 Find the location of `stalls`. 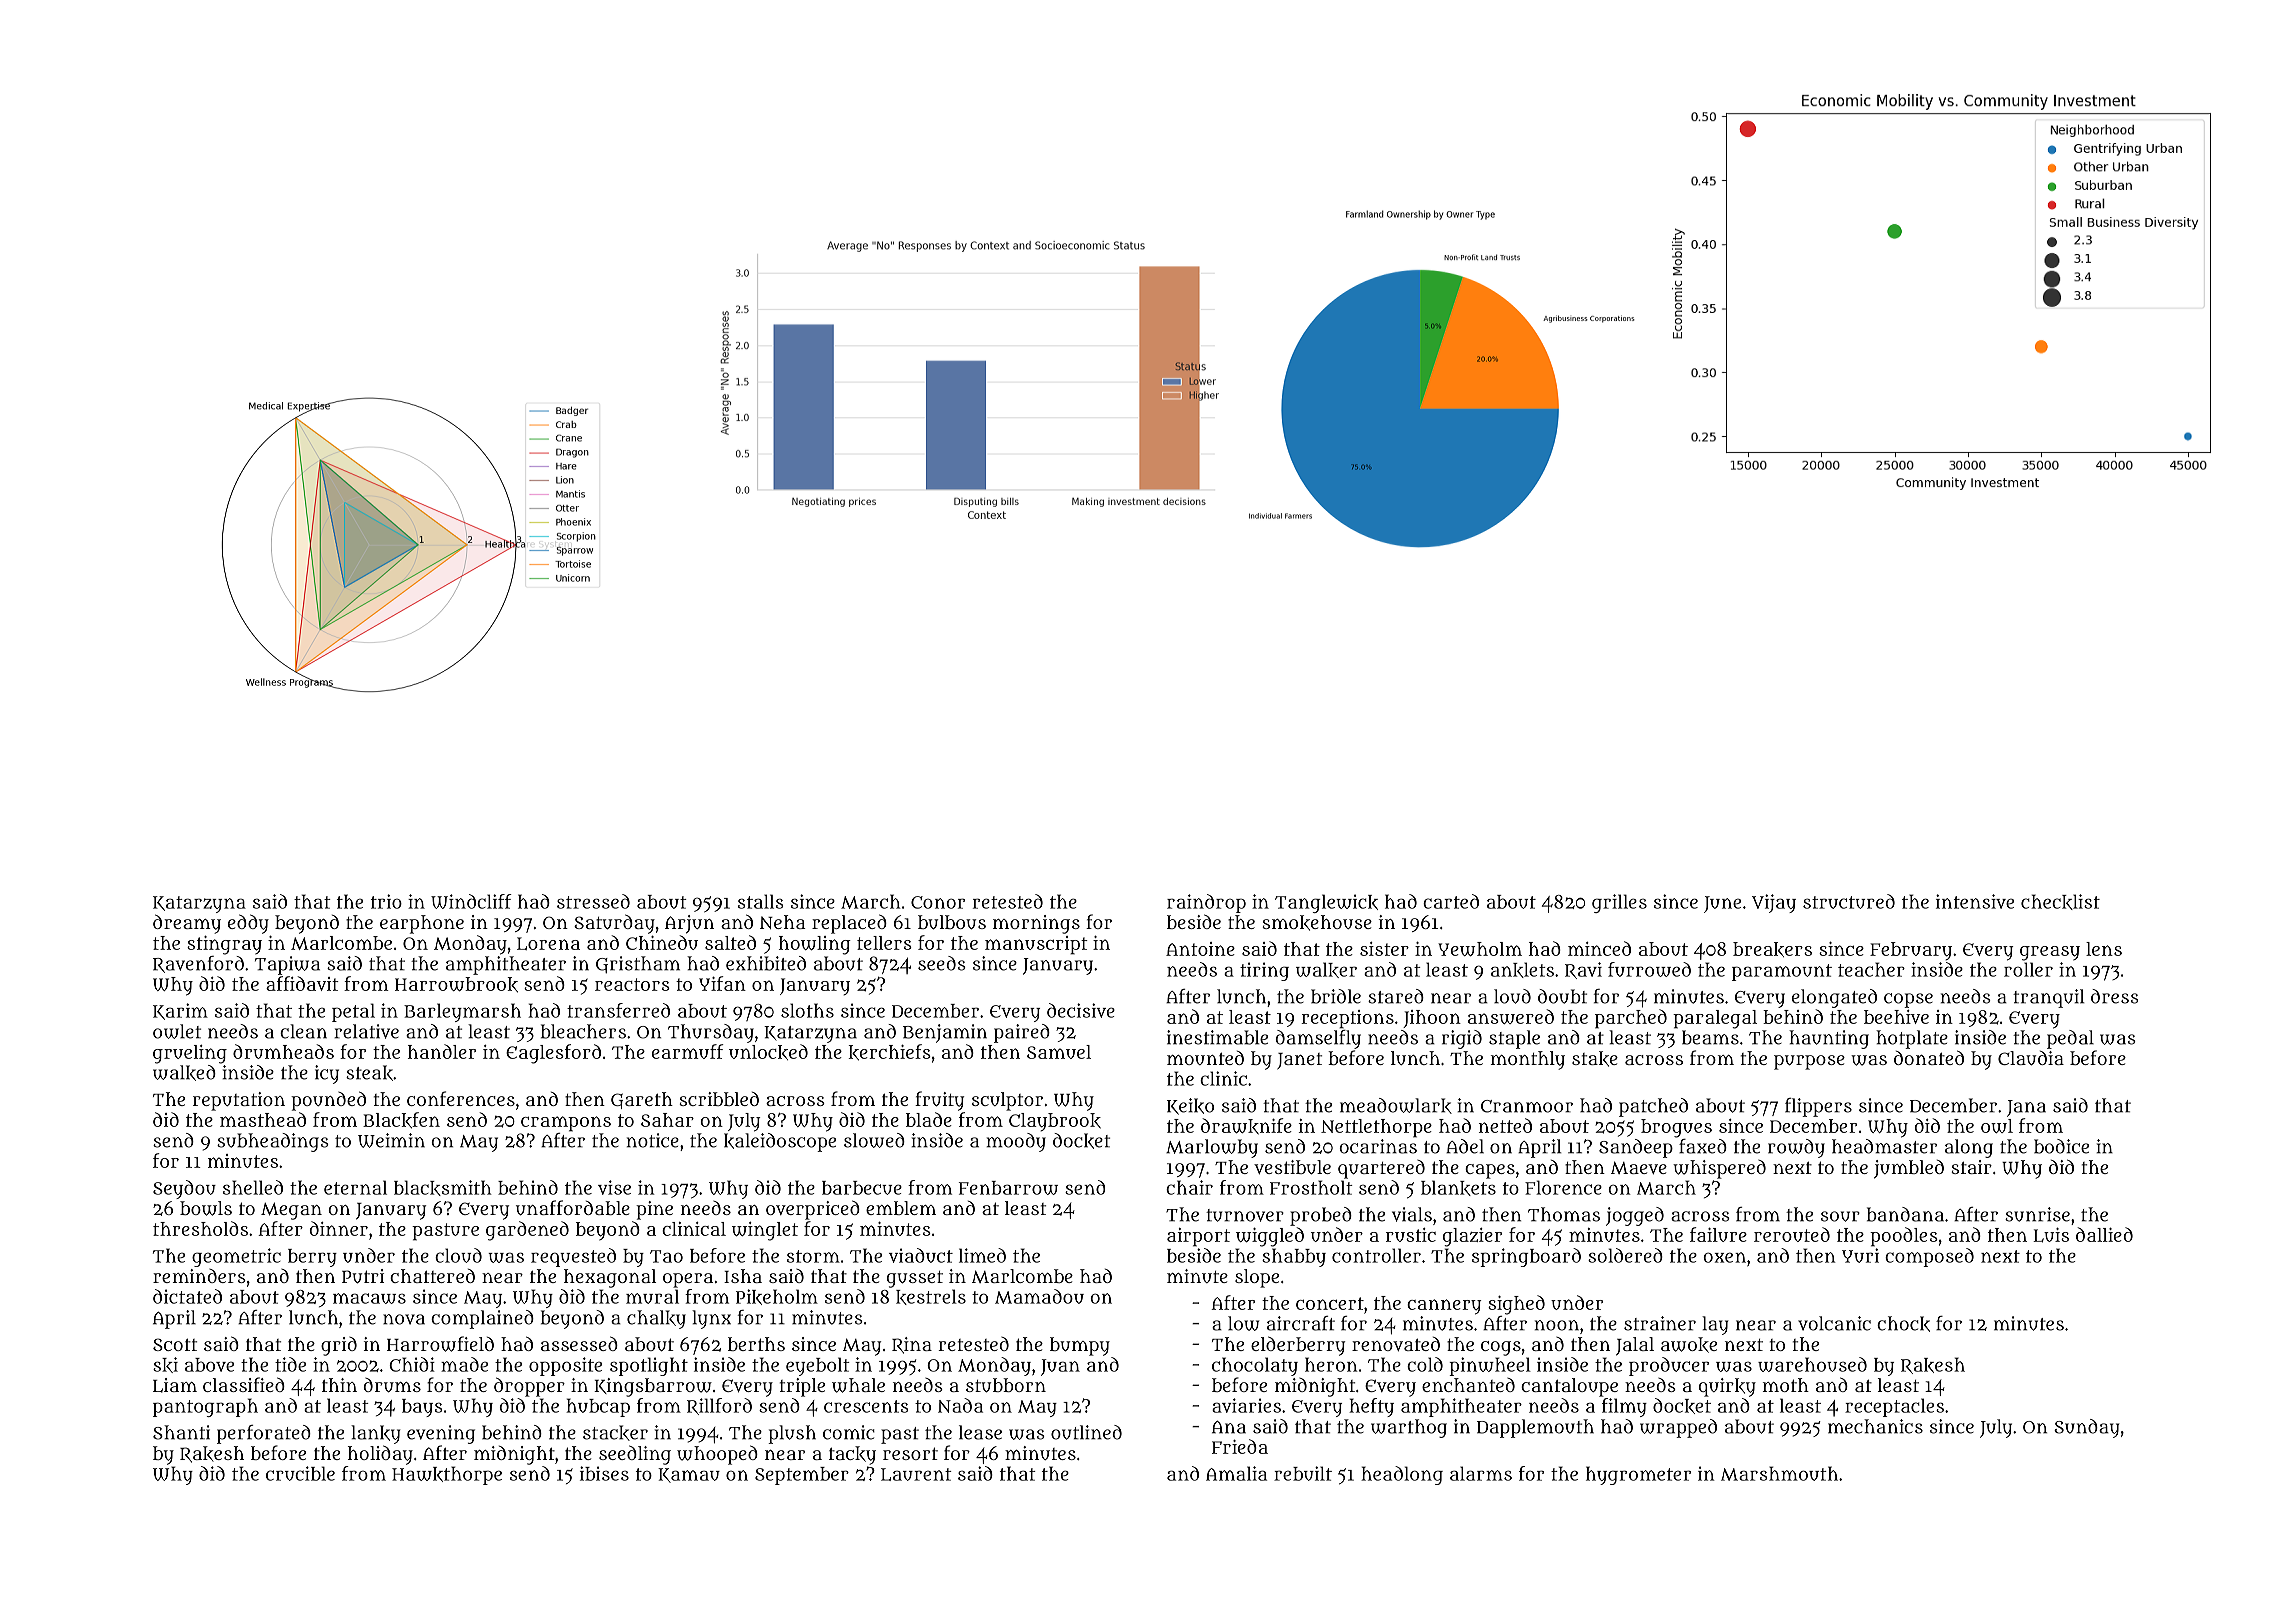

stalls is located at coordinates (760, 901).
